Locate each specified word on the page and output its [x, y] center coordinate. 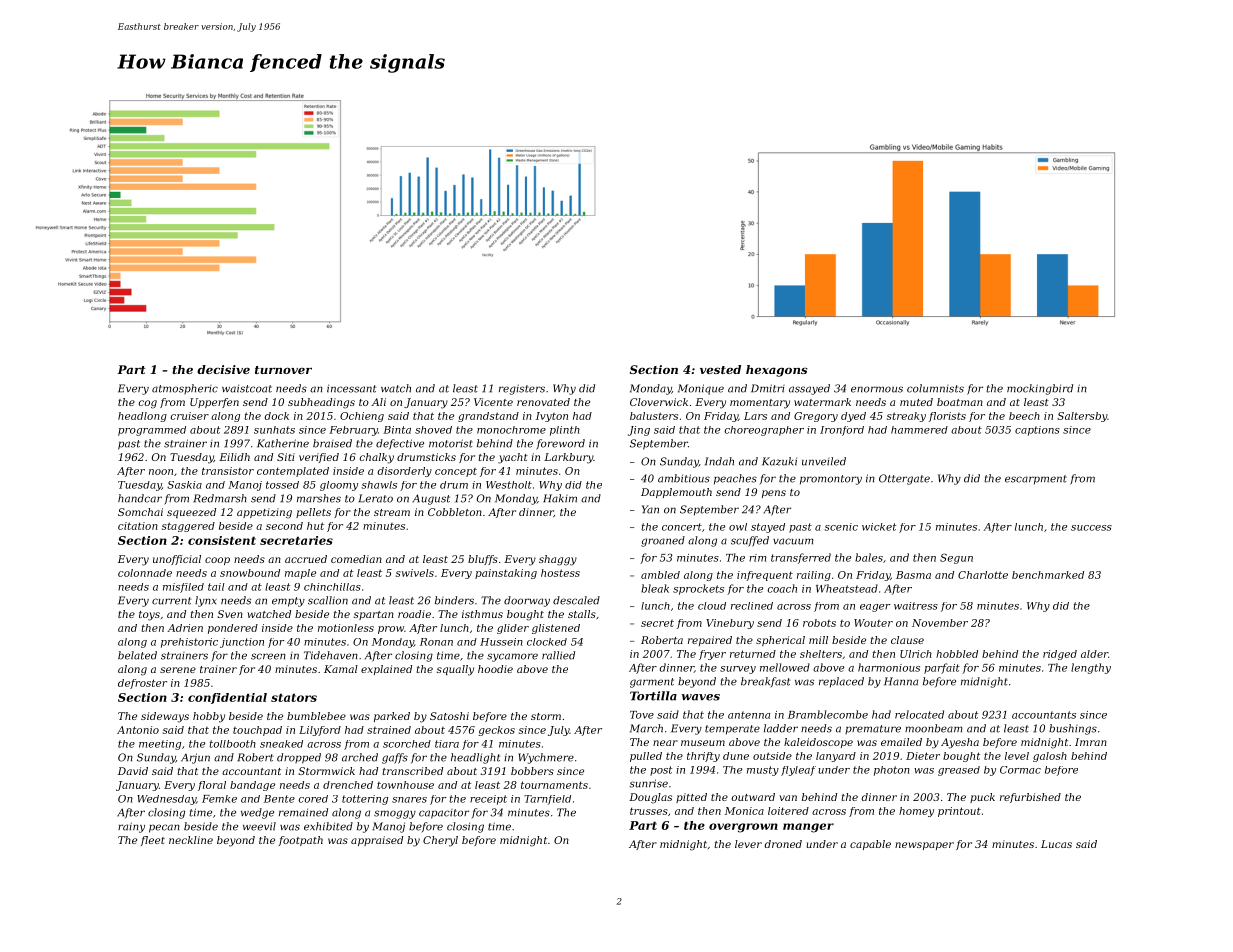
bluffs [483, 560]
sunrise [648, 783]
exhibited [328, 826]
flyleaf [798, 771]
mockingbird [1040, 389]
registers [522, 389]
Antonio [138, 730]
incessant [351, 388]
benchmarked [1048, 575]
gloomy [339, 486]
